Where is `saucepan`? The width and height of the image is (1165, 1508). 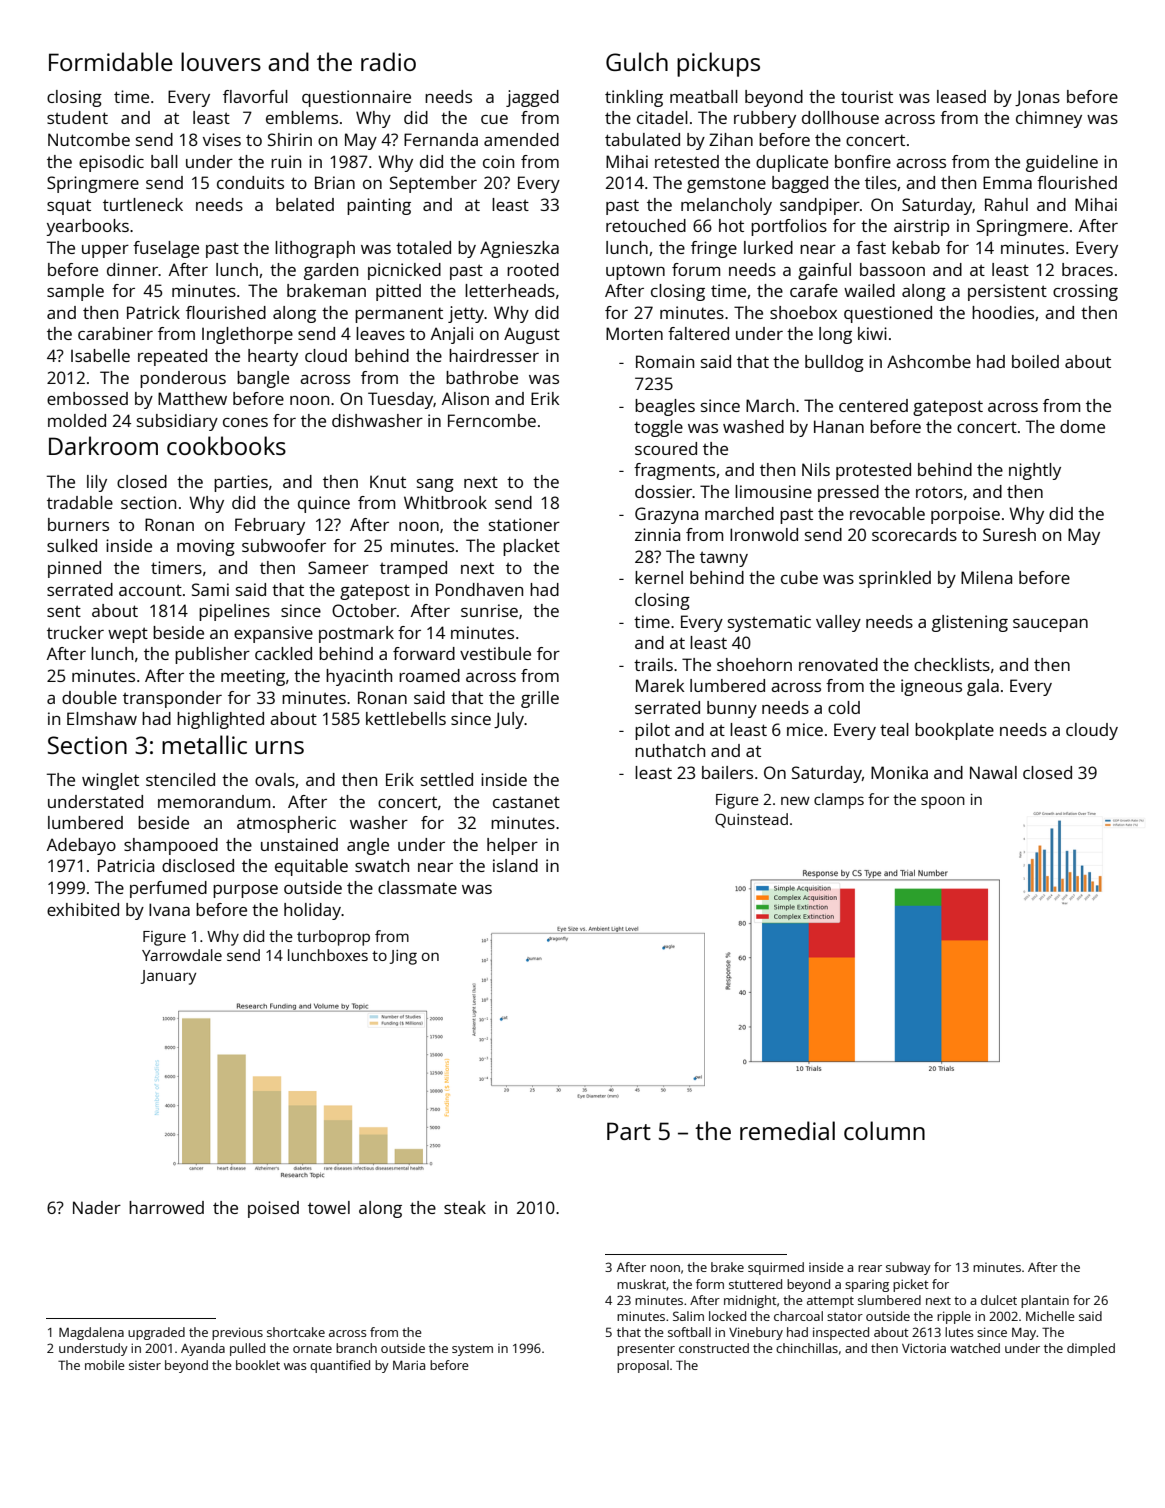
saucepan is located at coordinates (1050, 625).
